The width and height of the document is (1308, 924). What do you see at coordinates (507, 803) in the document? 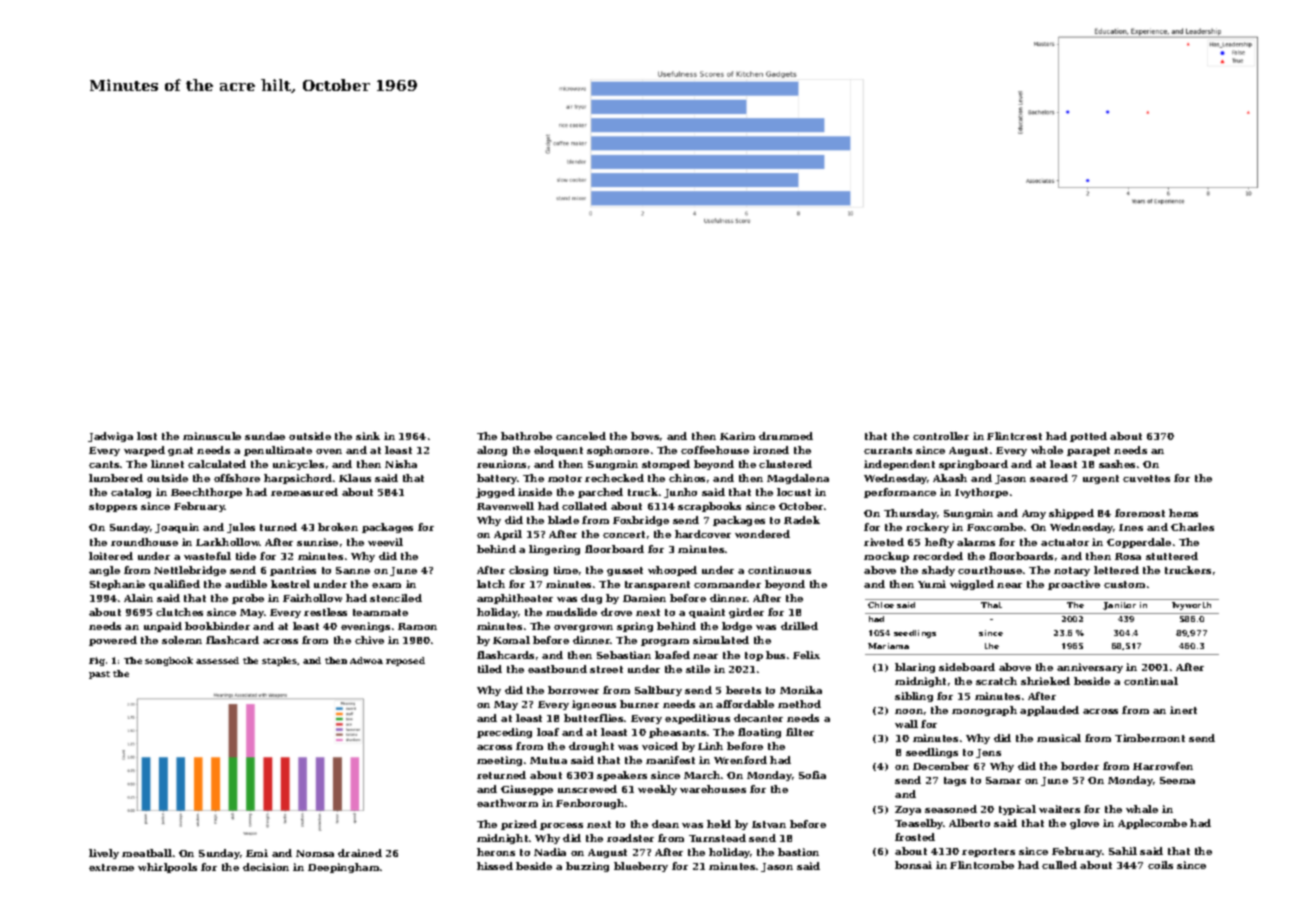
I see `earthworm` at bounding box center [507, 803].
